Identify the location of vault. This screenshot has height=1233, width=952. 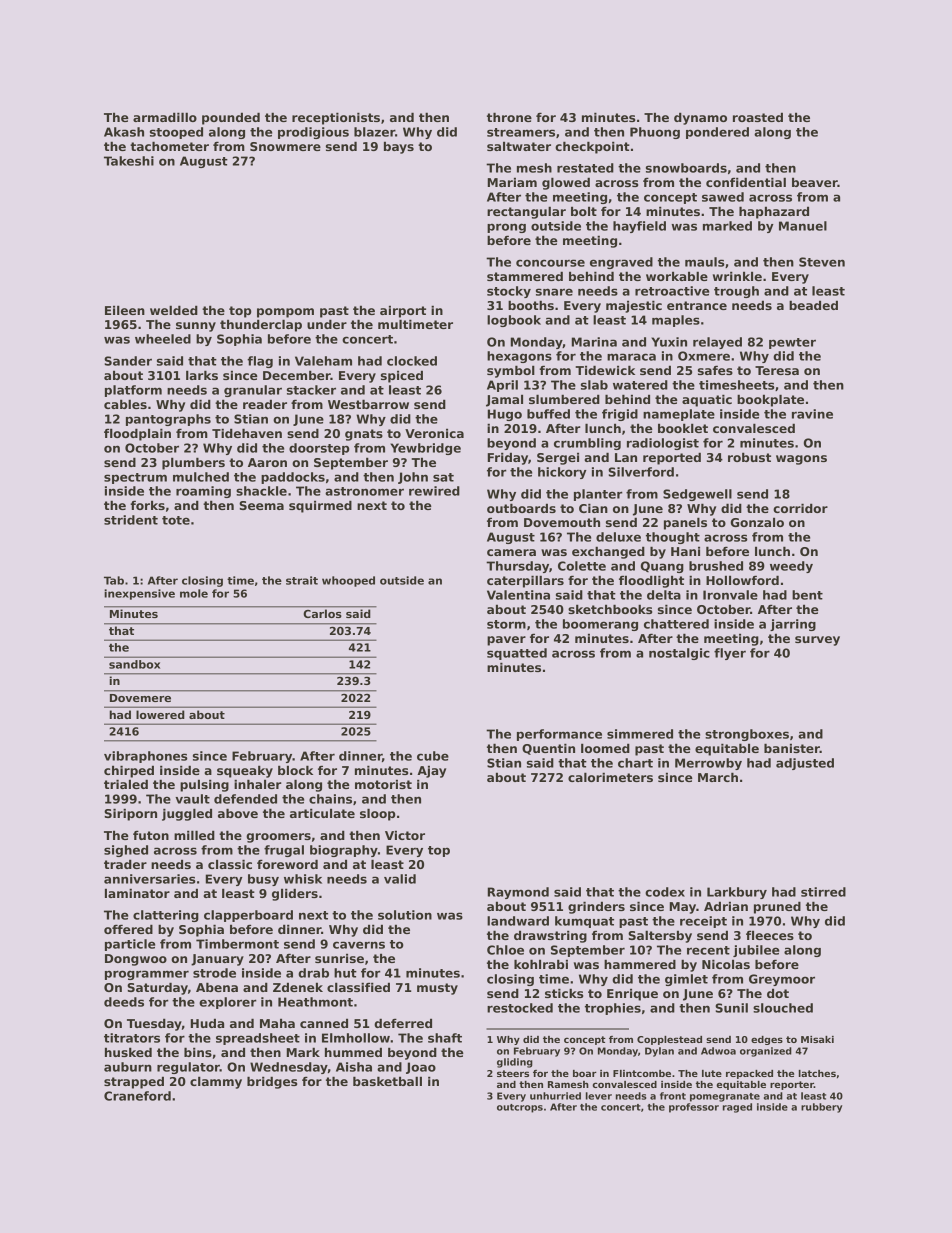
(192, 799).
